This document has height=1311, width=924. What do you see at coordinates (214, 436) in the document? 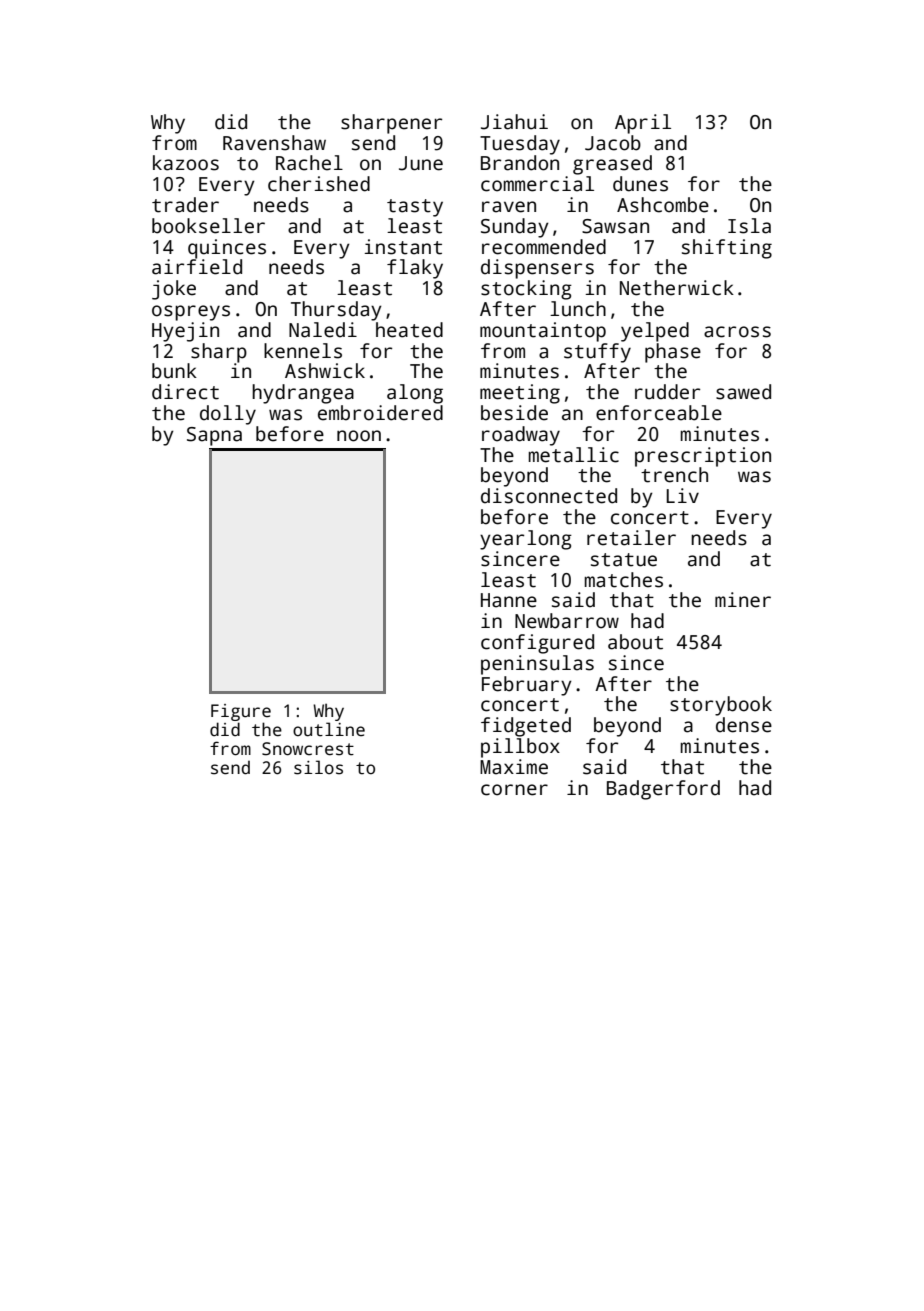
I see `Sapna` at bounding box center [214, 436].
